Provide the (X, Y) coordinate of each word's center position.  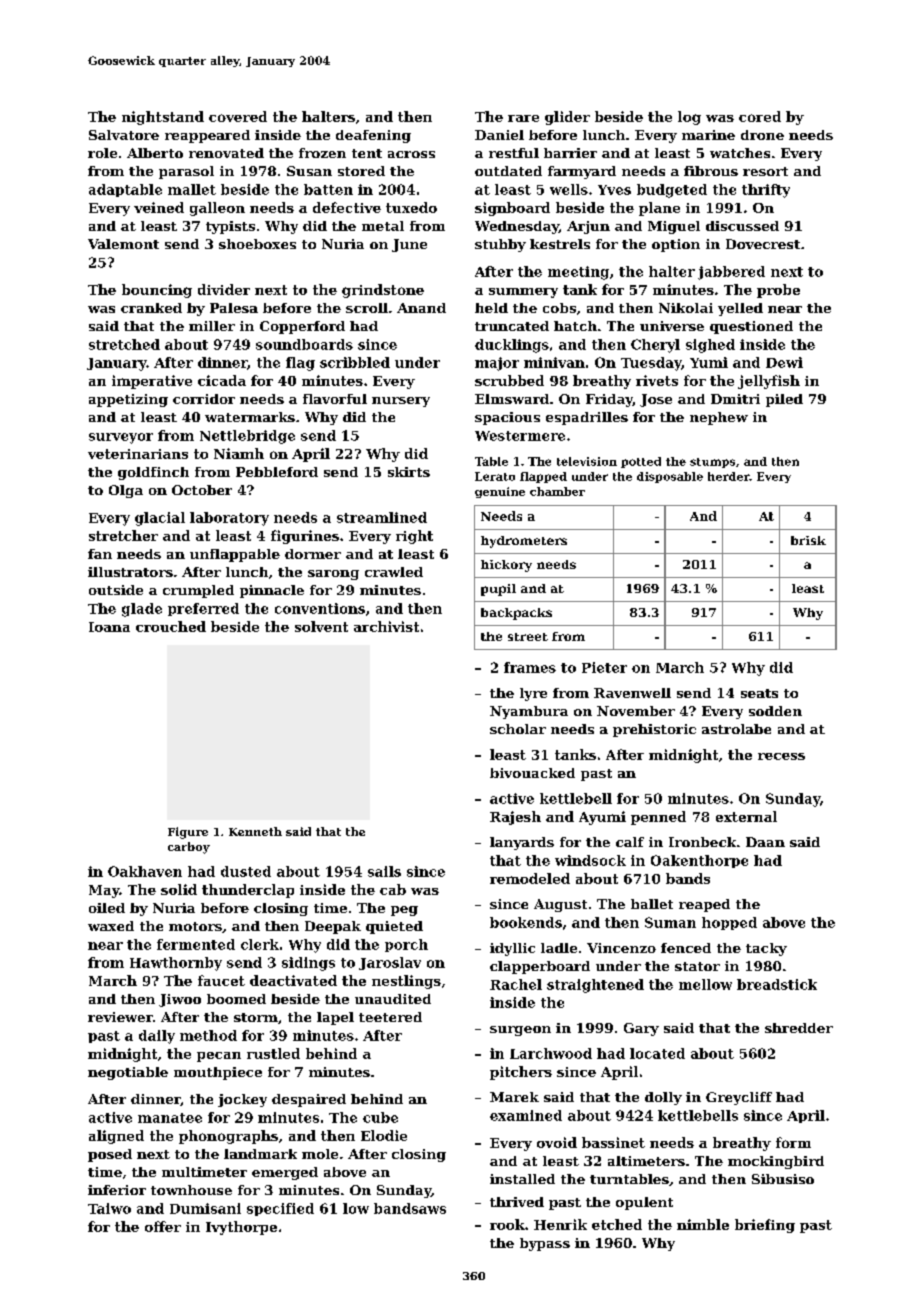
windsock (590, 860)
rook (507, 1224)
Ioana (109, 627)
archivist (386, 626)
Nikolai (686, 308)
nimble (703, 1224)
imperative (152, 382)
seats (759, 693)
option (676, 245)
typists (230, 227)
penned (658, 818)
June (409, 245)
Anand (421, 308)
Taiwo (109, 1208)
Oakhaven (145, 871)
